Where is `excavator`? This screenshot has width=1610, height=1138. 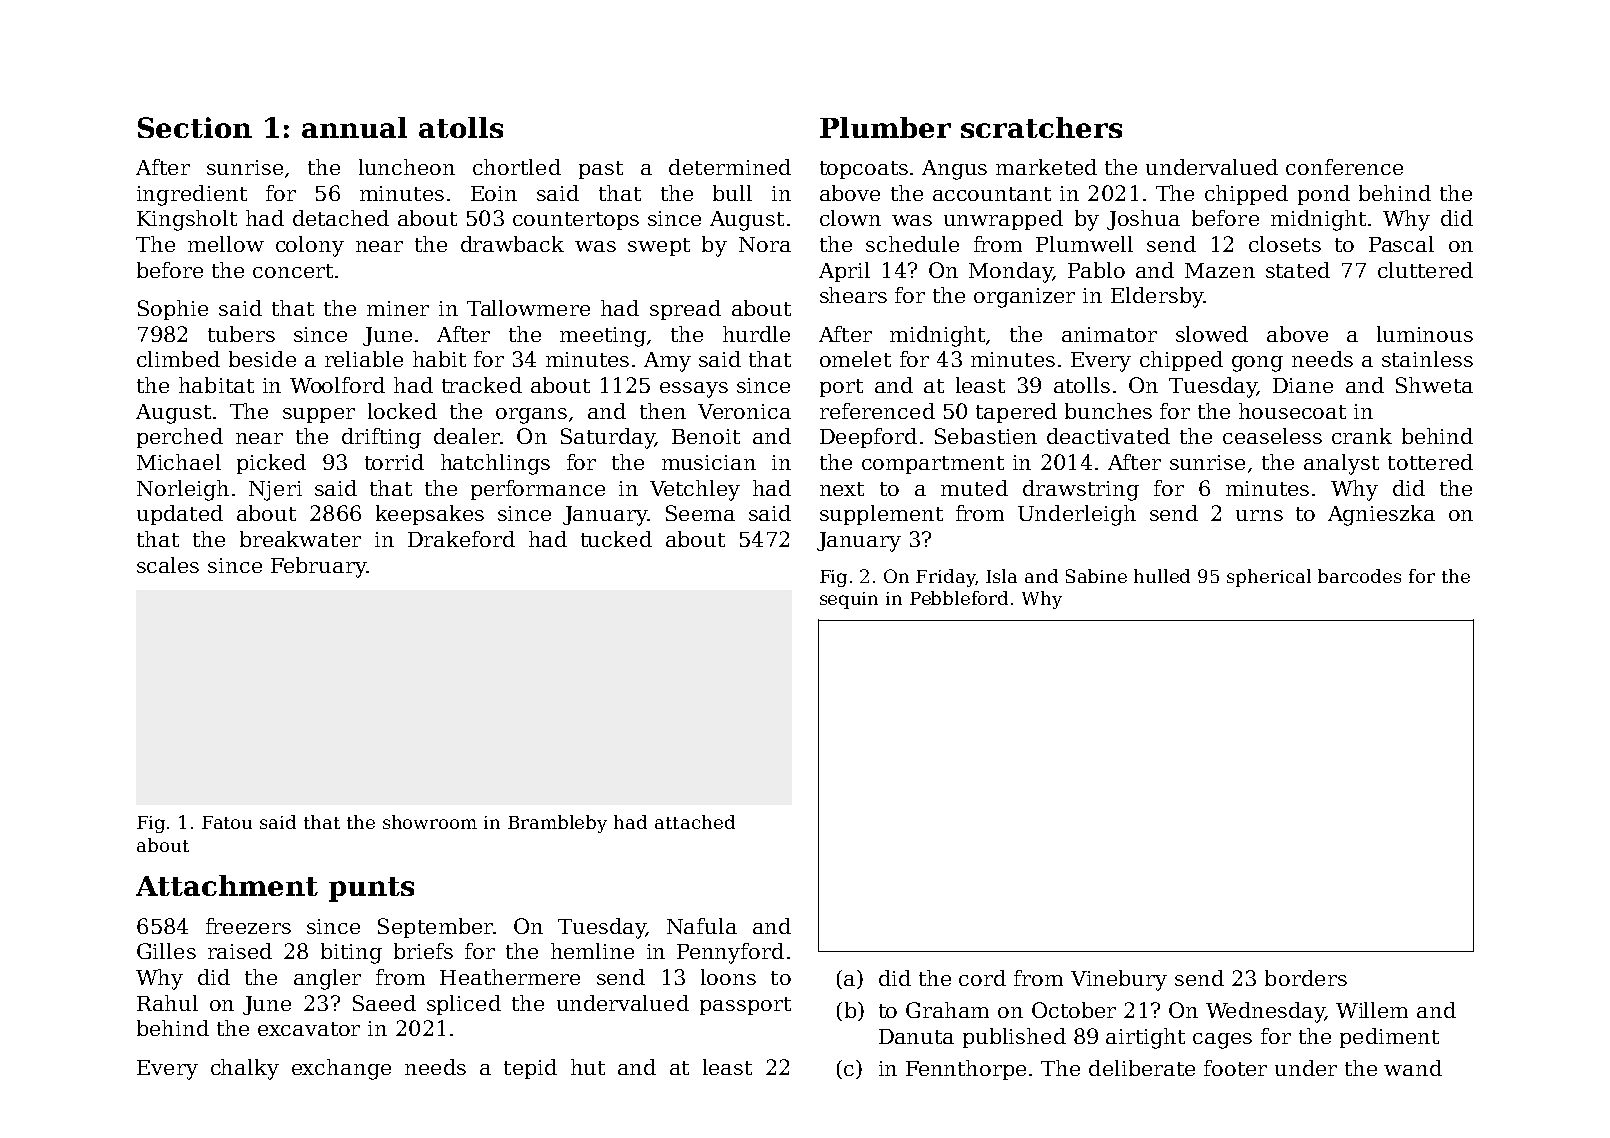
excavator is located at coordinates (309, 1029).
